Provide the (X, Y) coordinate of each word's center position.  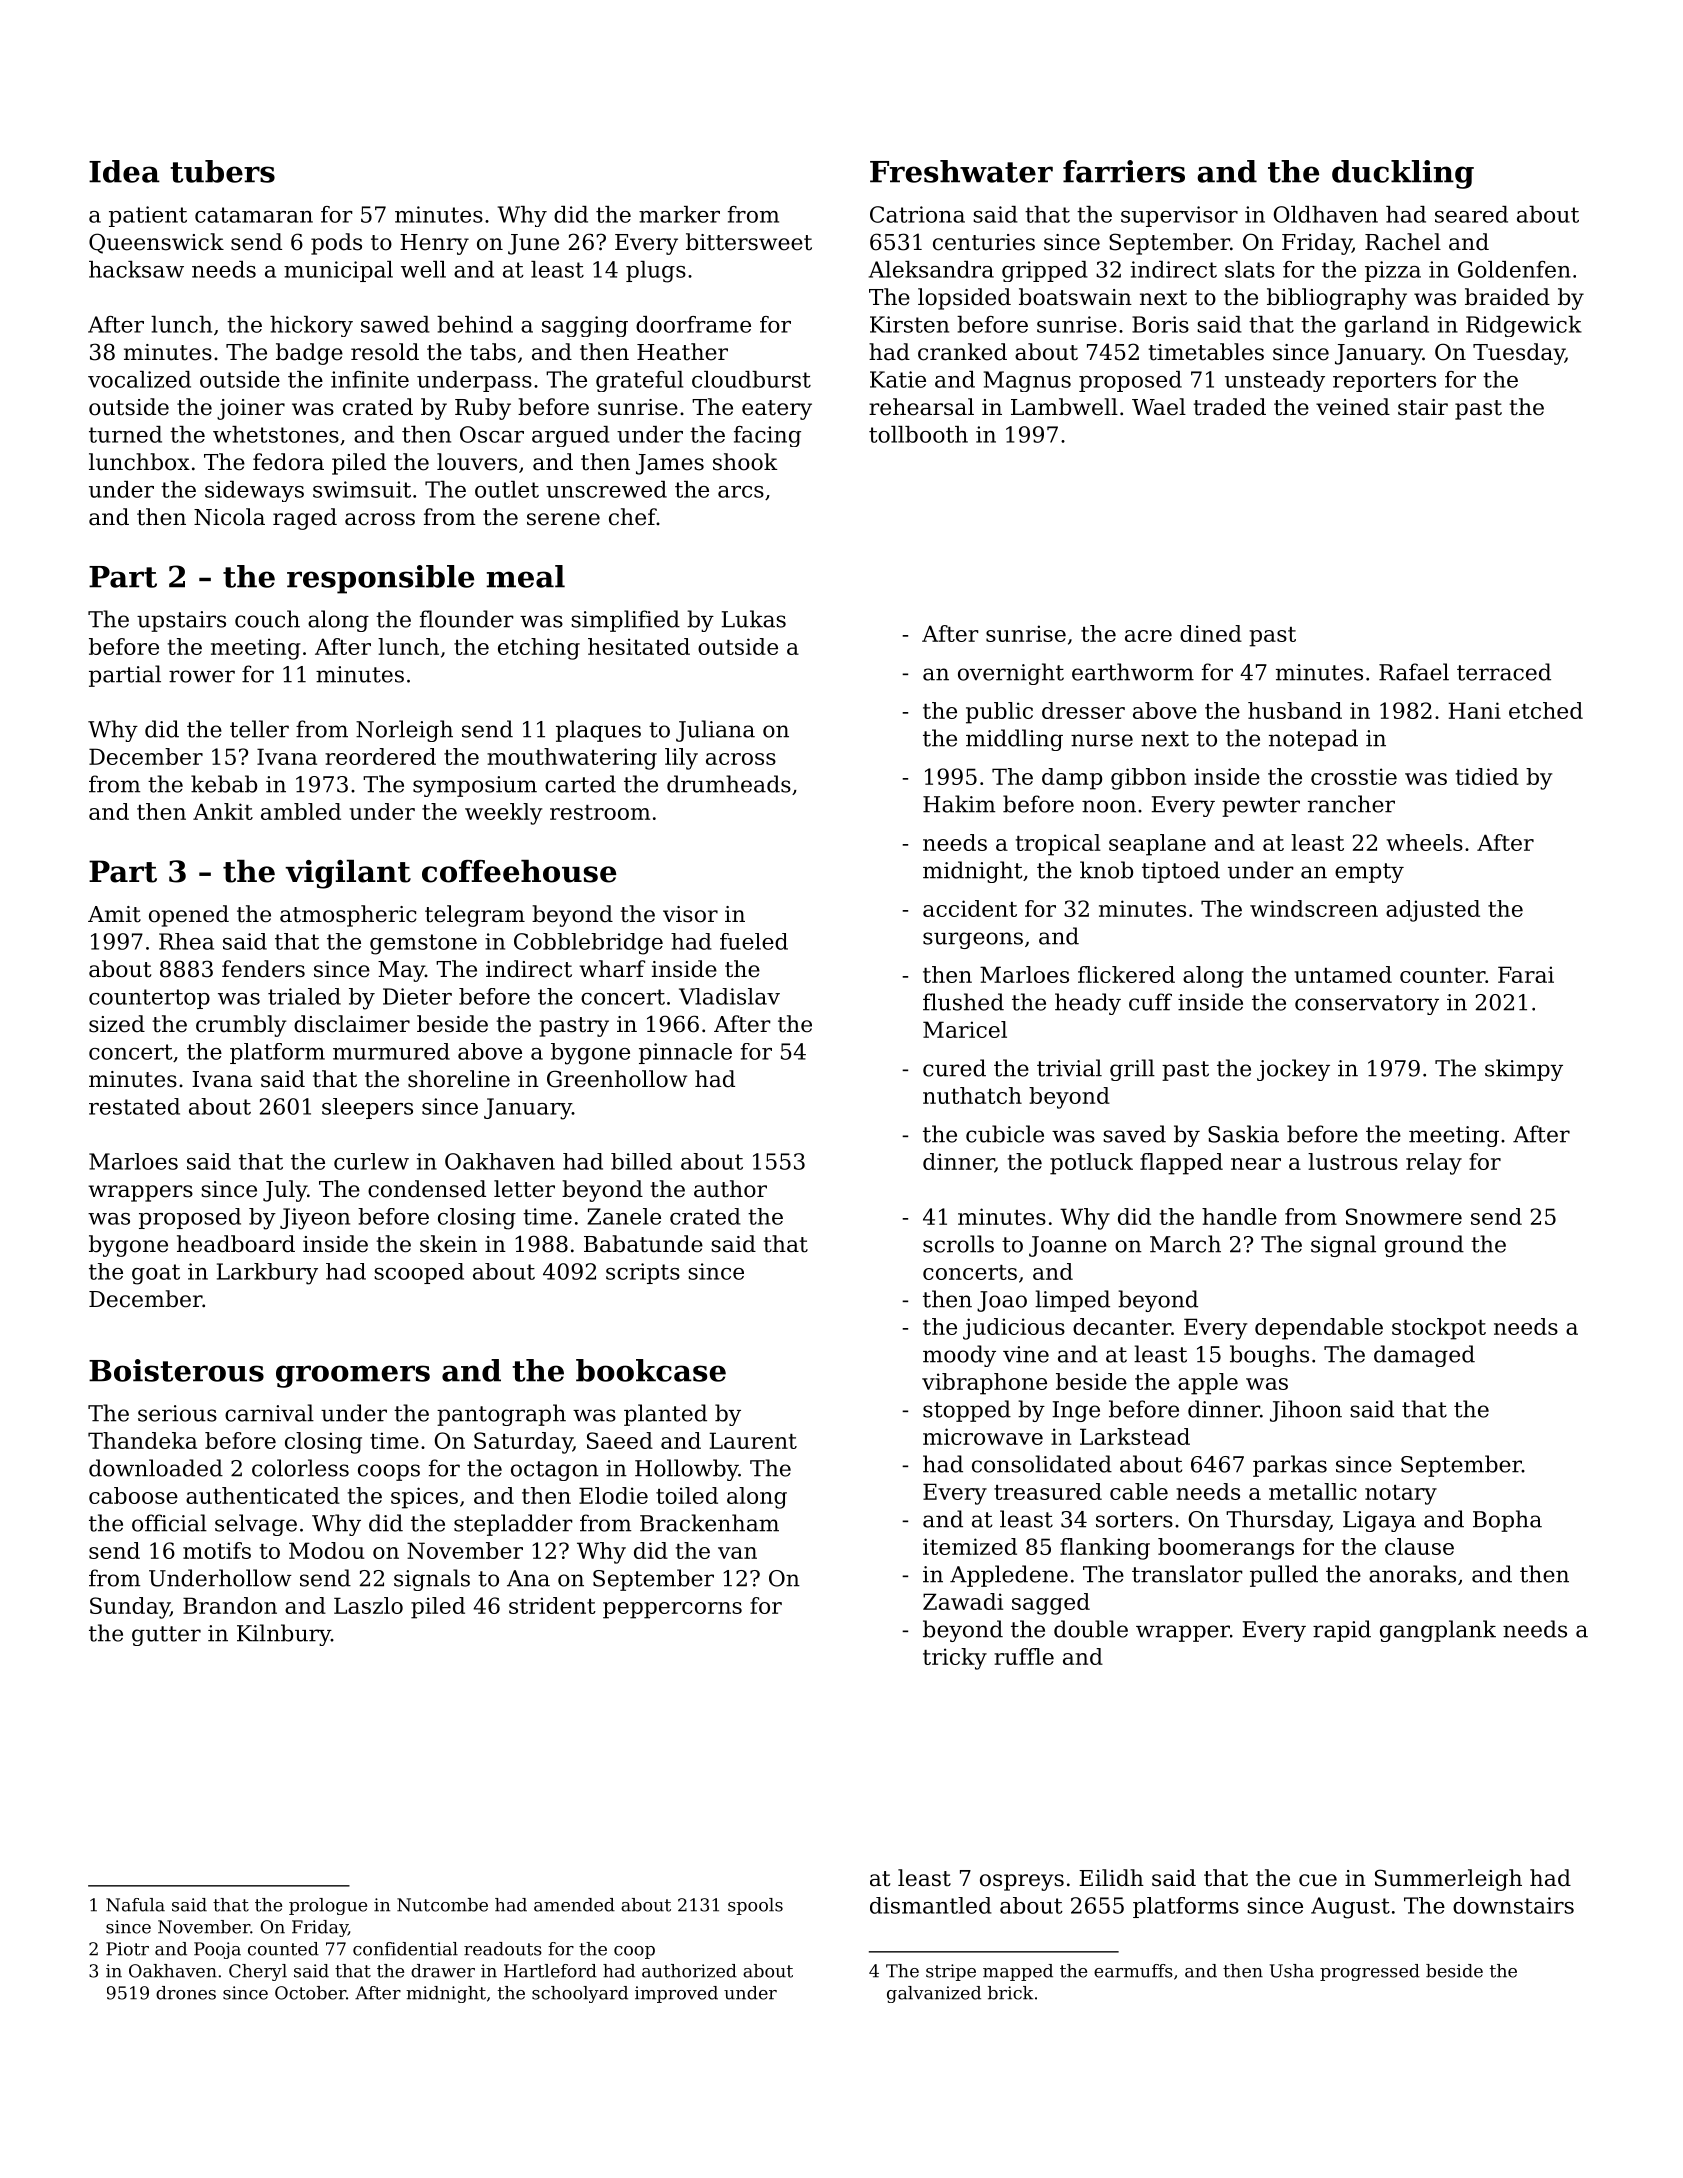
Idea (124, 171)
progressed (1370, 1972)
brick (1010, 1993)
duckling (1403, 174)
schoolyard (580, 1994)
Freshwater (961, 171)
